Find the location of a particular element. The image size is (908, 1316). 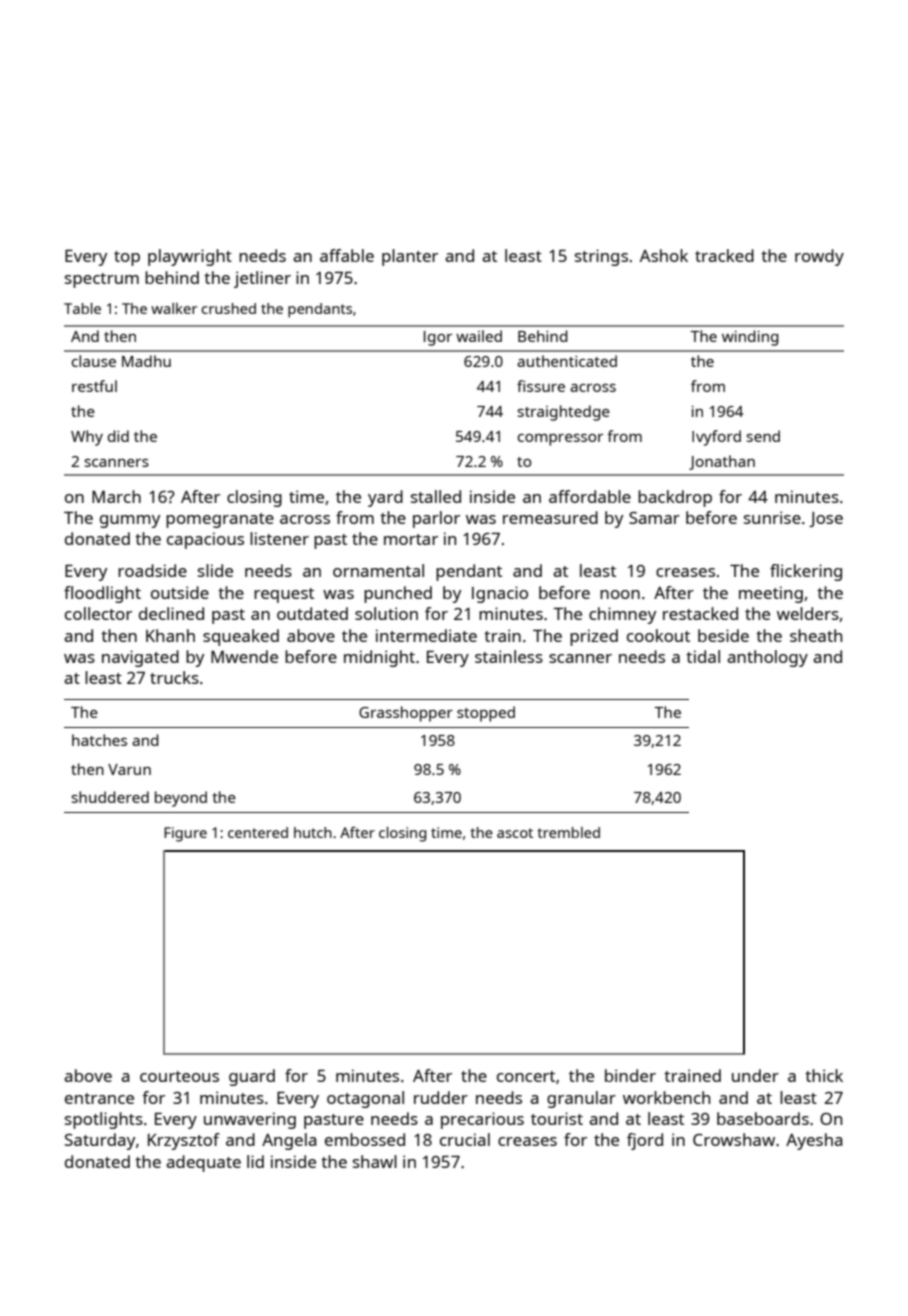

noon is located at coordinates (620, 594).
